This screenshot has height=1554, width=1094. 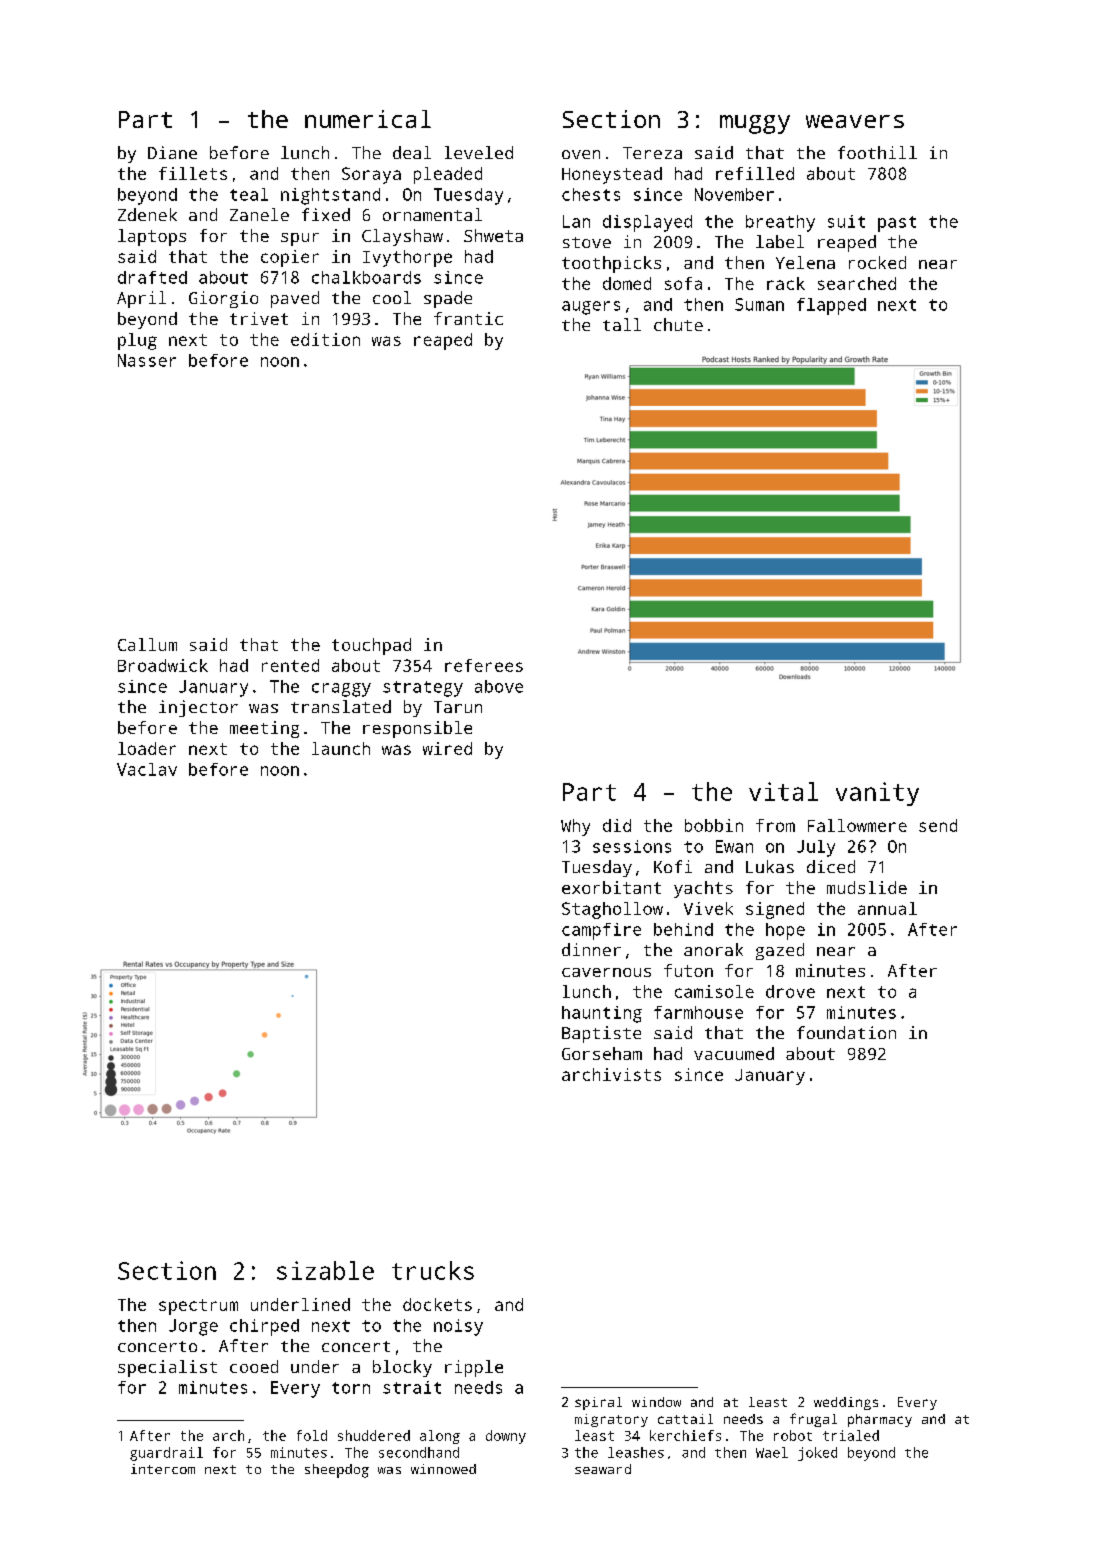 I want to click on seaward, so click(x=603, y=1469).
